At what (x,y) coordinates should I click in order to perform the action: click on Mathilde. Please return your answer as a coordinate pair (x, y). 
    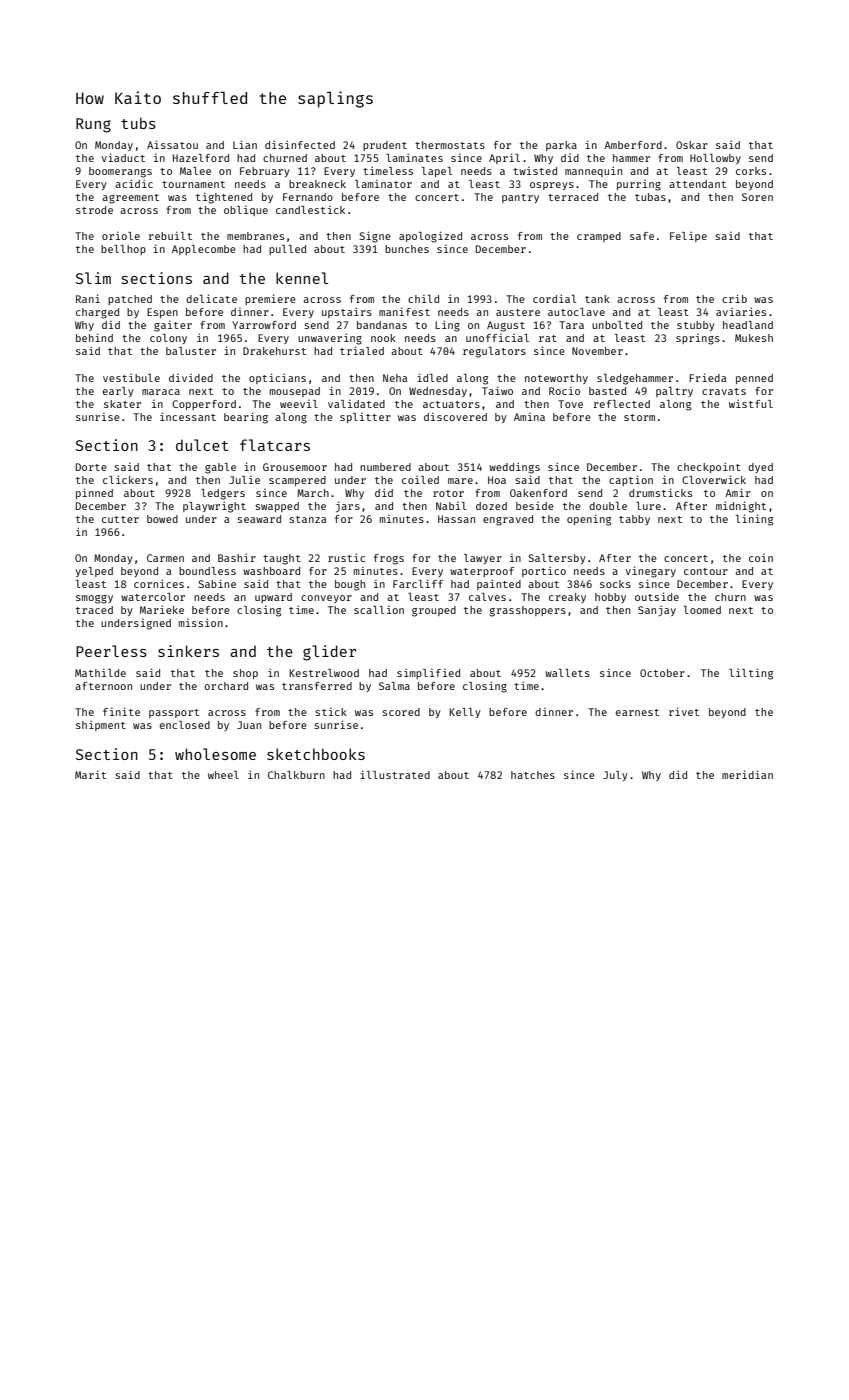
    Looking at the image, I should click on (100, 673).
